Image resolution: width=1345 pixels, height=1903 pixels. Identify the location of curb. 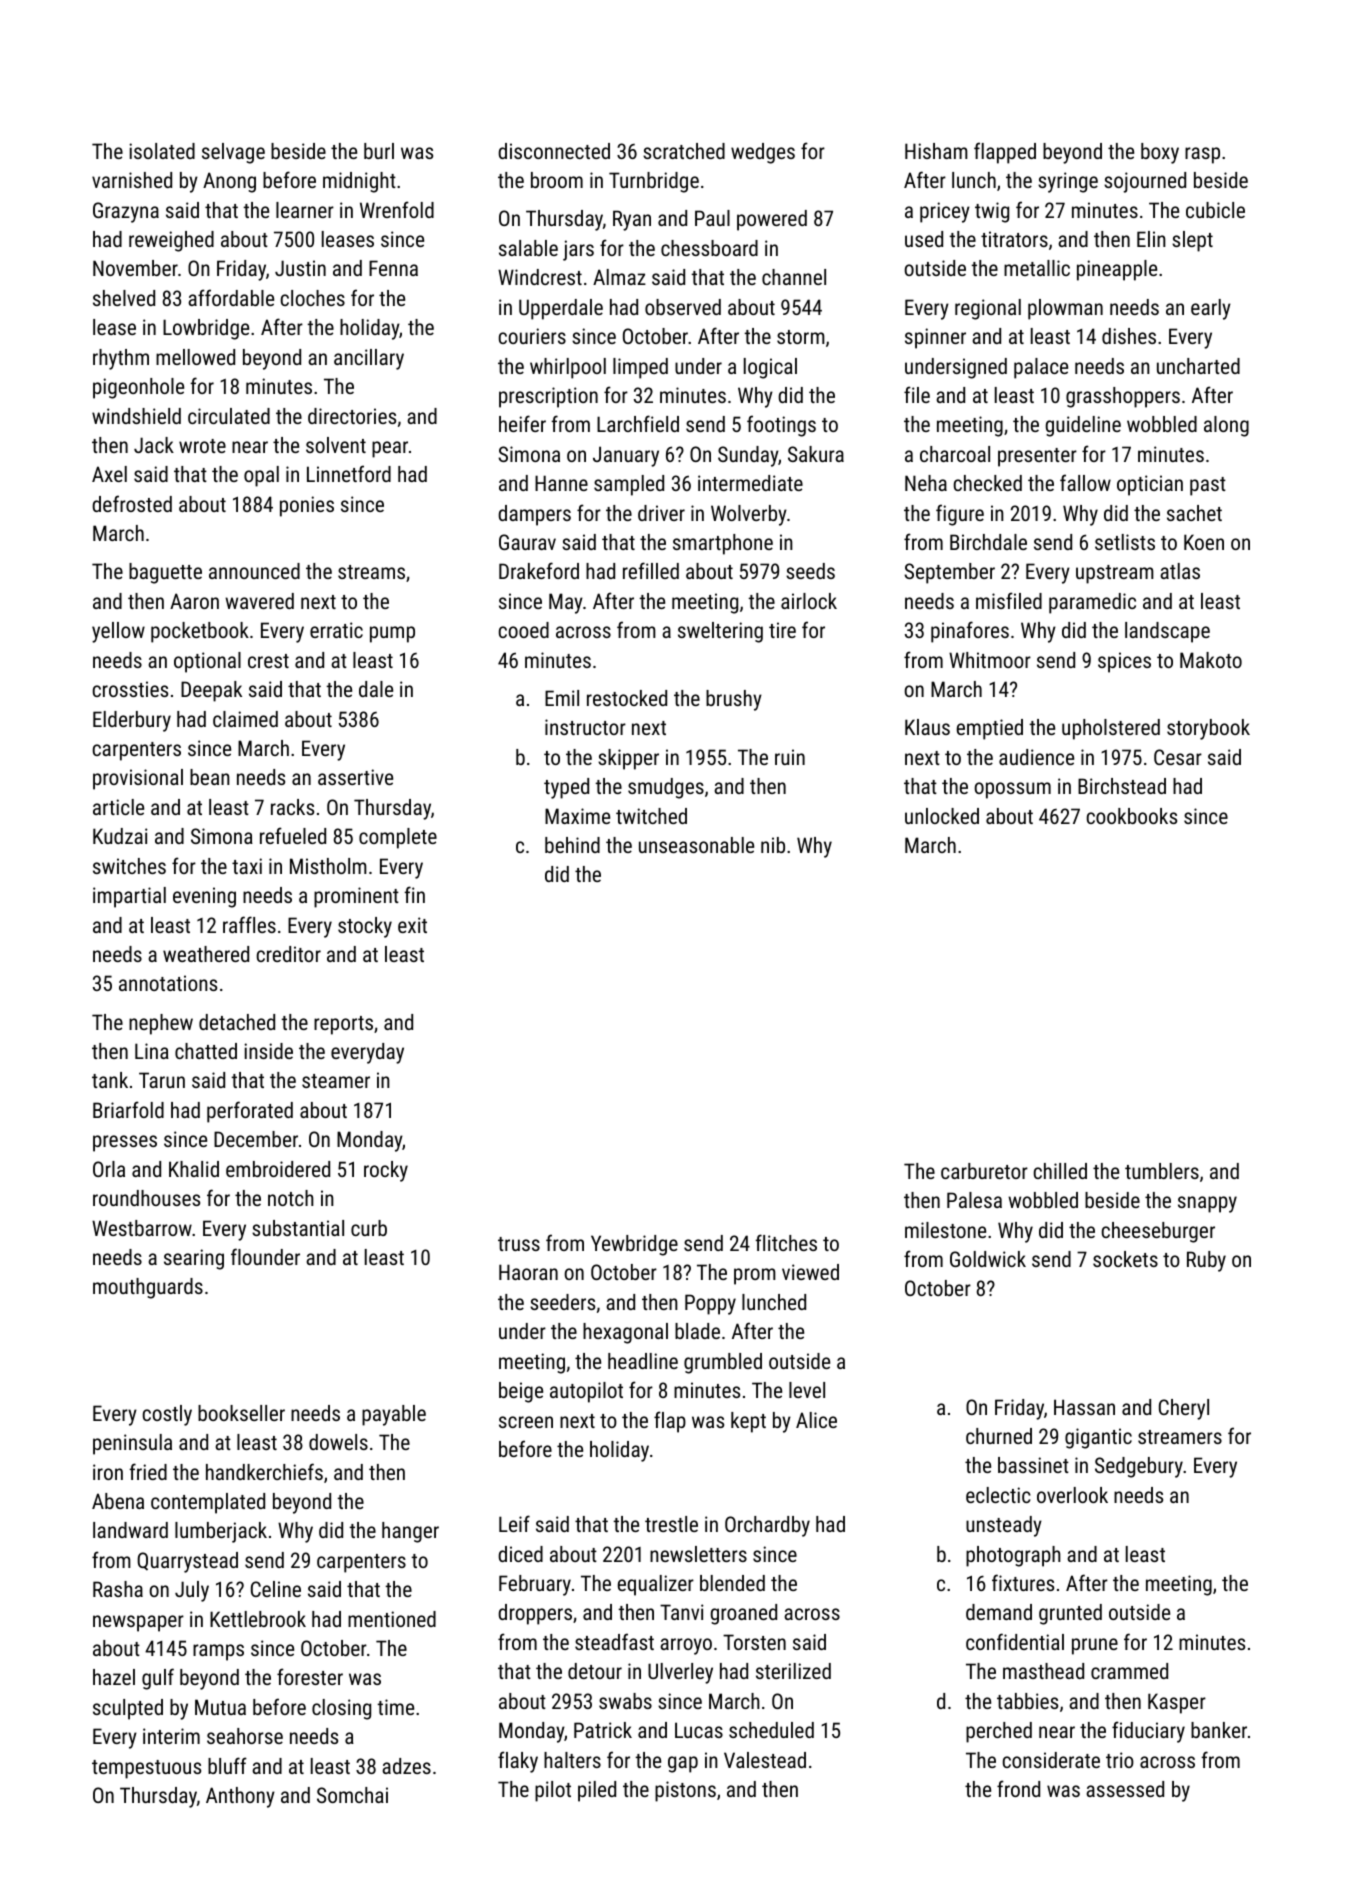
(369, 1228).
